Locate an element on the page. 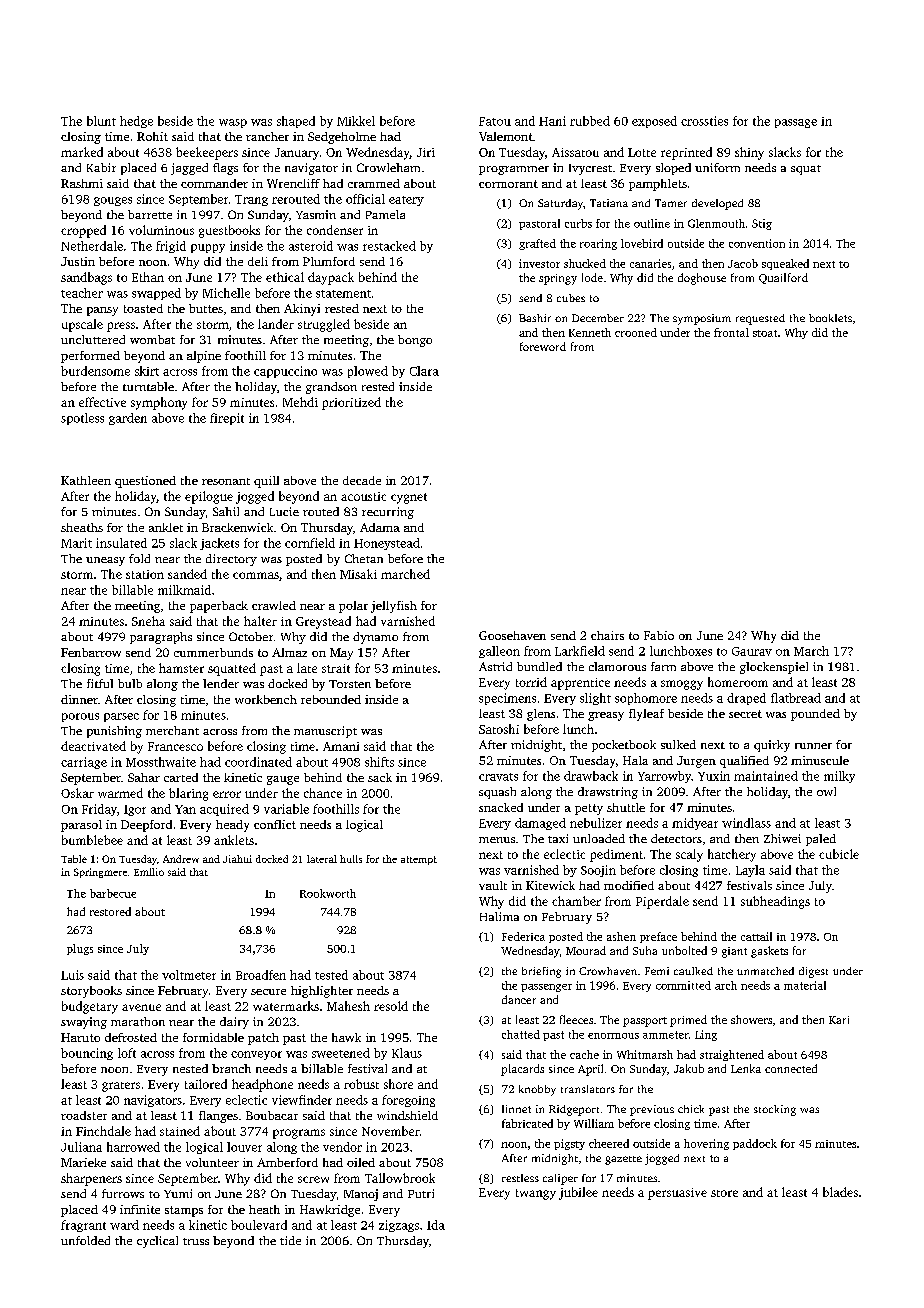 The height and width of the document is (1308, 924). Hani is located at coordinates (552, 121).
